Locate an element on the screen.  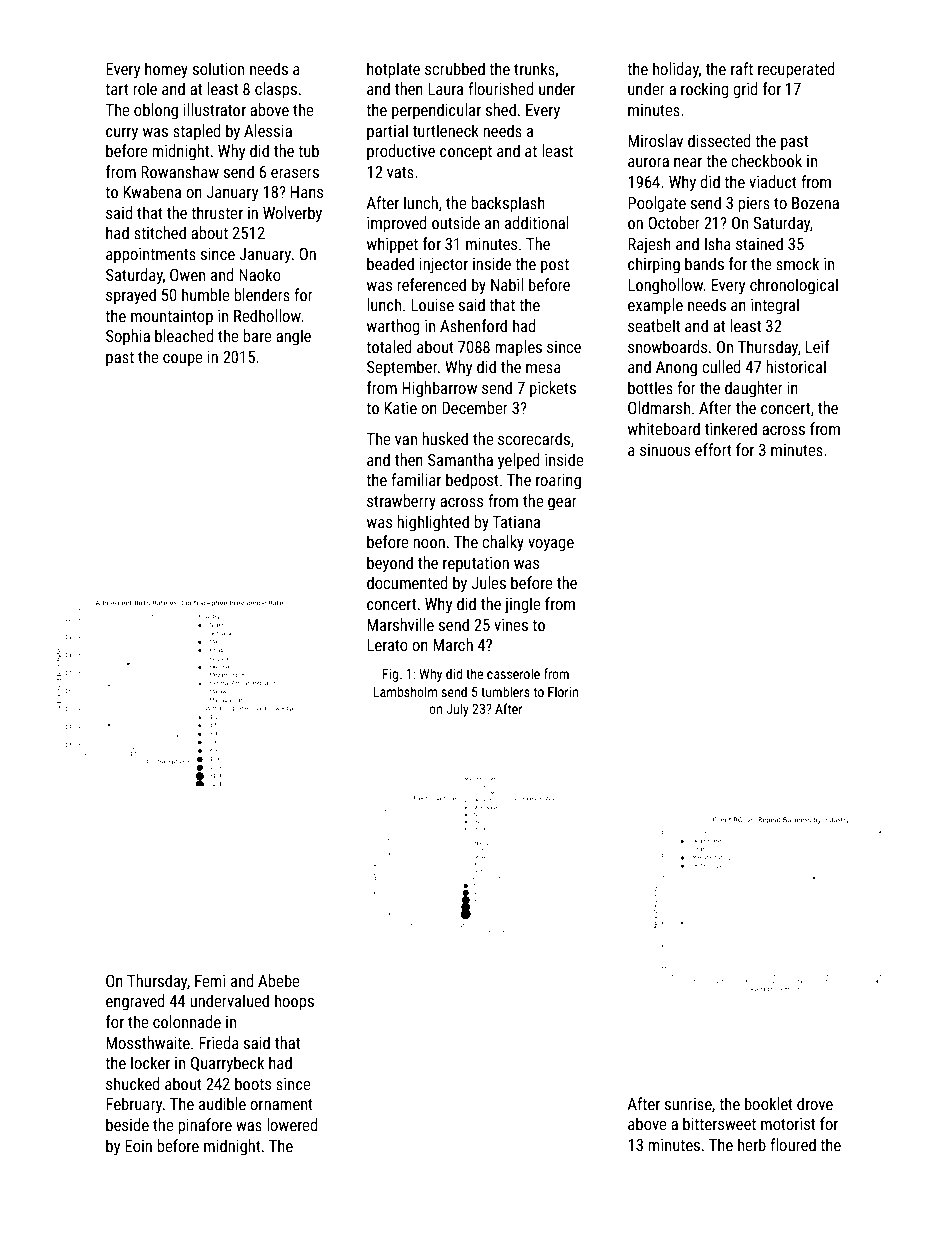
locker is located at coordinates (150, 1062).
